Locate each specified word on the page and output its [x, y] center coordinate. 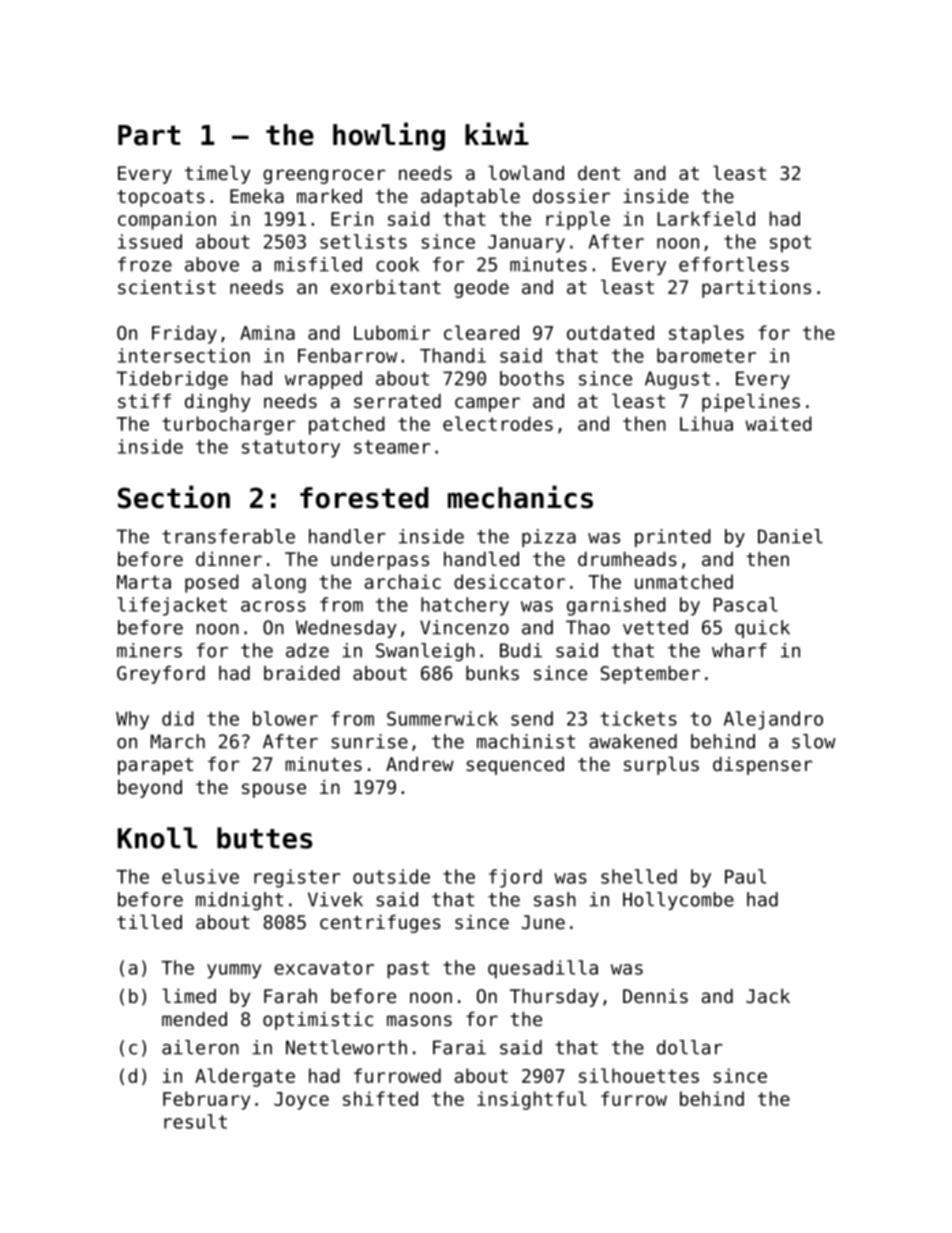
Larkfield [706, 218]
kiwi [497, 133]
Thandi [453, 355]
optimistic [318, 1021]
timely [217, 174]
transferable [228, 536]
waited [778, 423]
